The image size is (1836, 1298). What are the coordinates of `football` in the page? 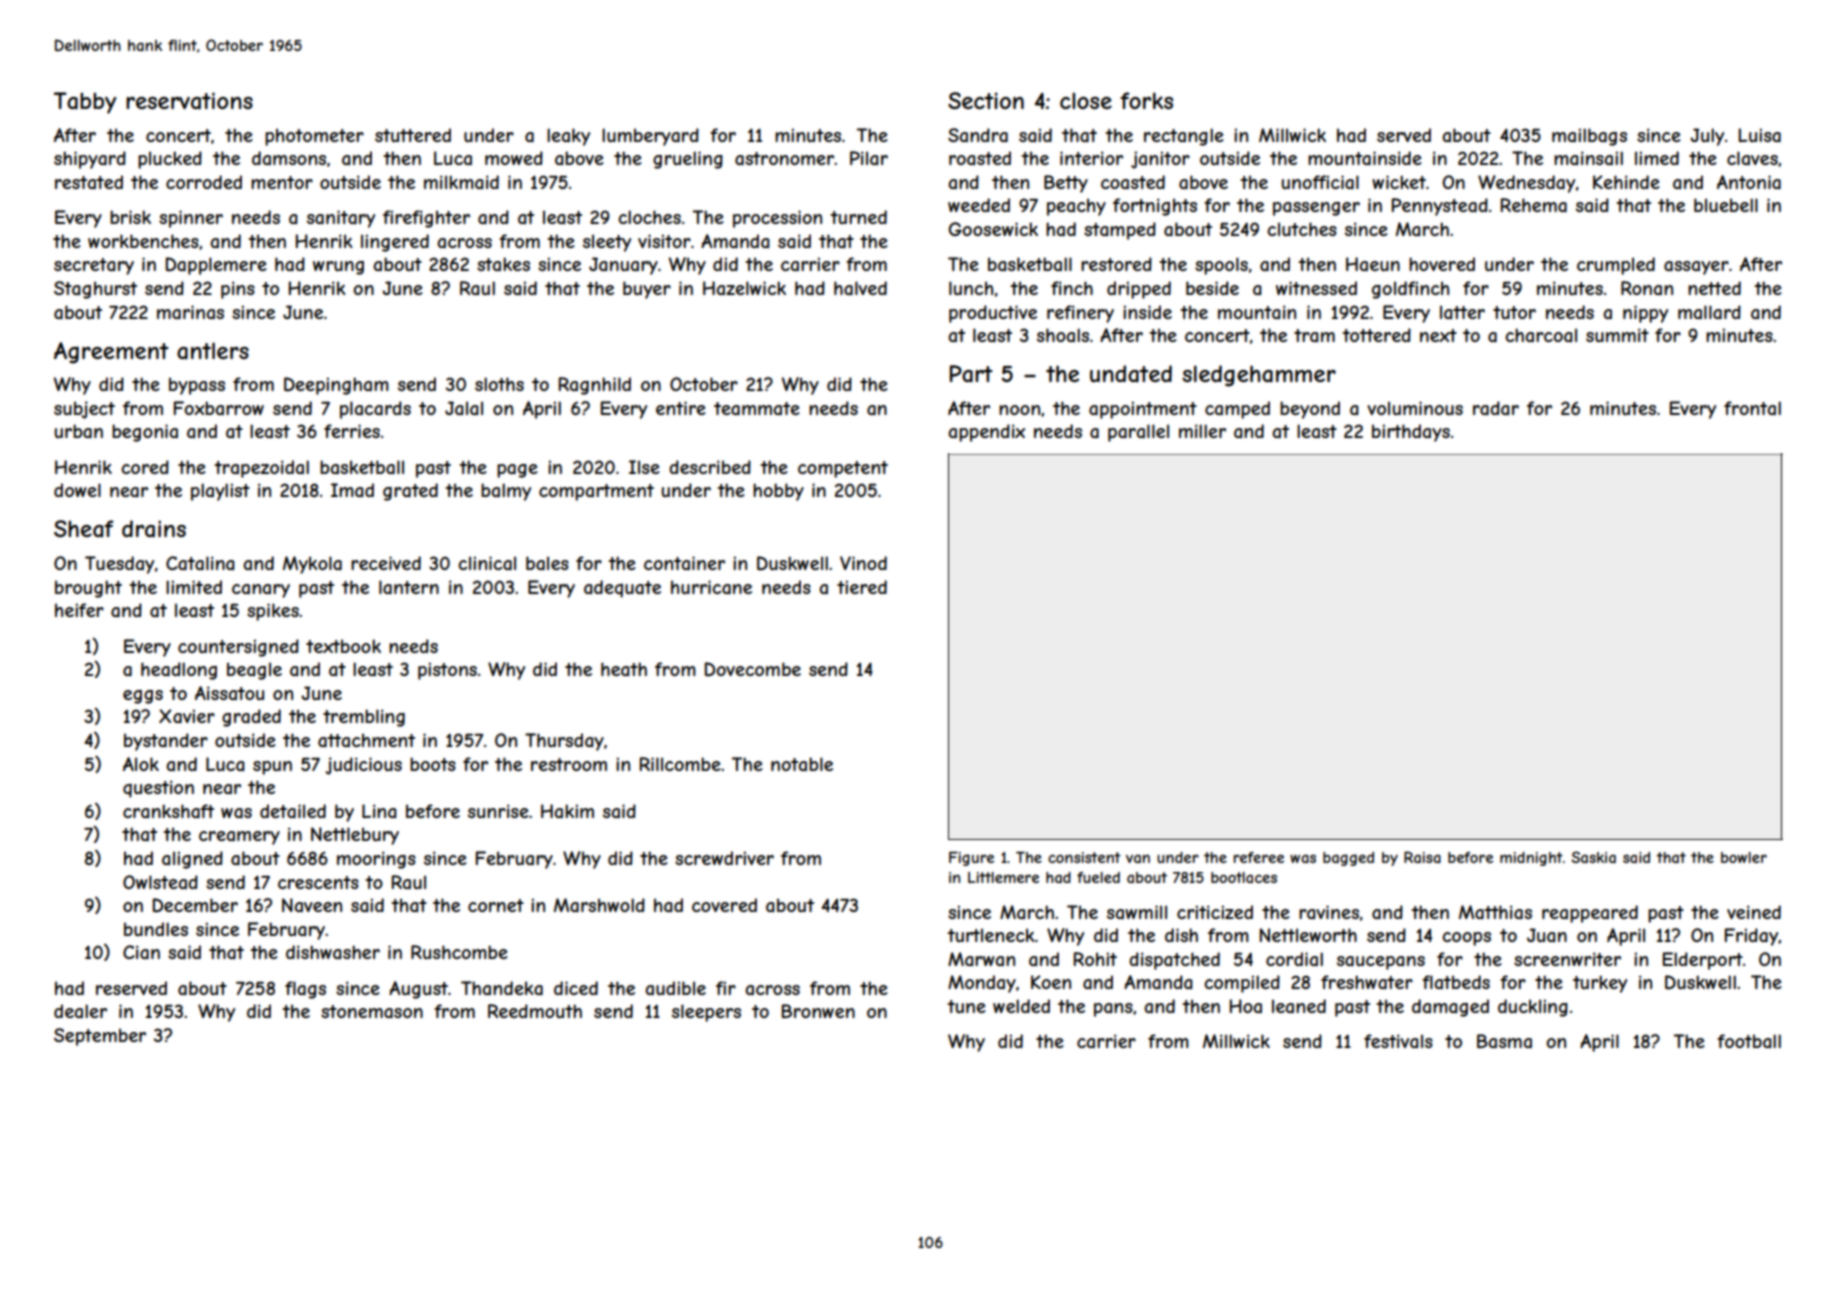 It's located at (1749, 1041).
